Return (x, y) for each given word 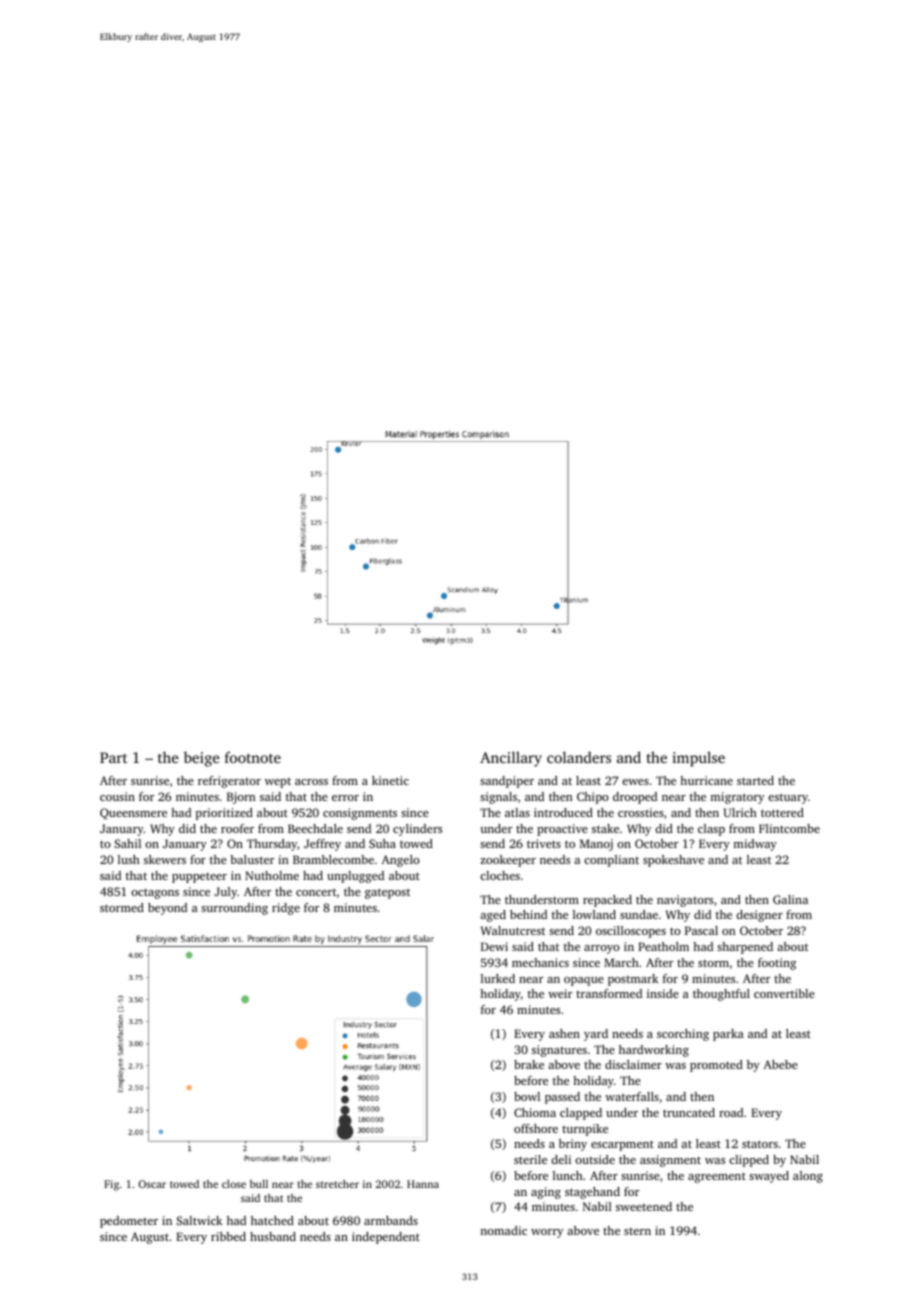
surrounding (234, 909)
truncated (689, 1112)
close (234, 1184)
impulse (698, 759)
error (345, 798)
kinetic (390, 780)
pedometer (129, 1222)
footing (777, 964)
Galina (790, 899)
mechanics (540, 962)
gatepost (387, 893)
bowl (527, 1096)
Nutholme (272, 875)
